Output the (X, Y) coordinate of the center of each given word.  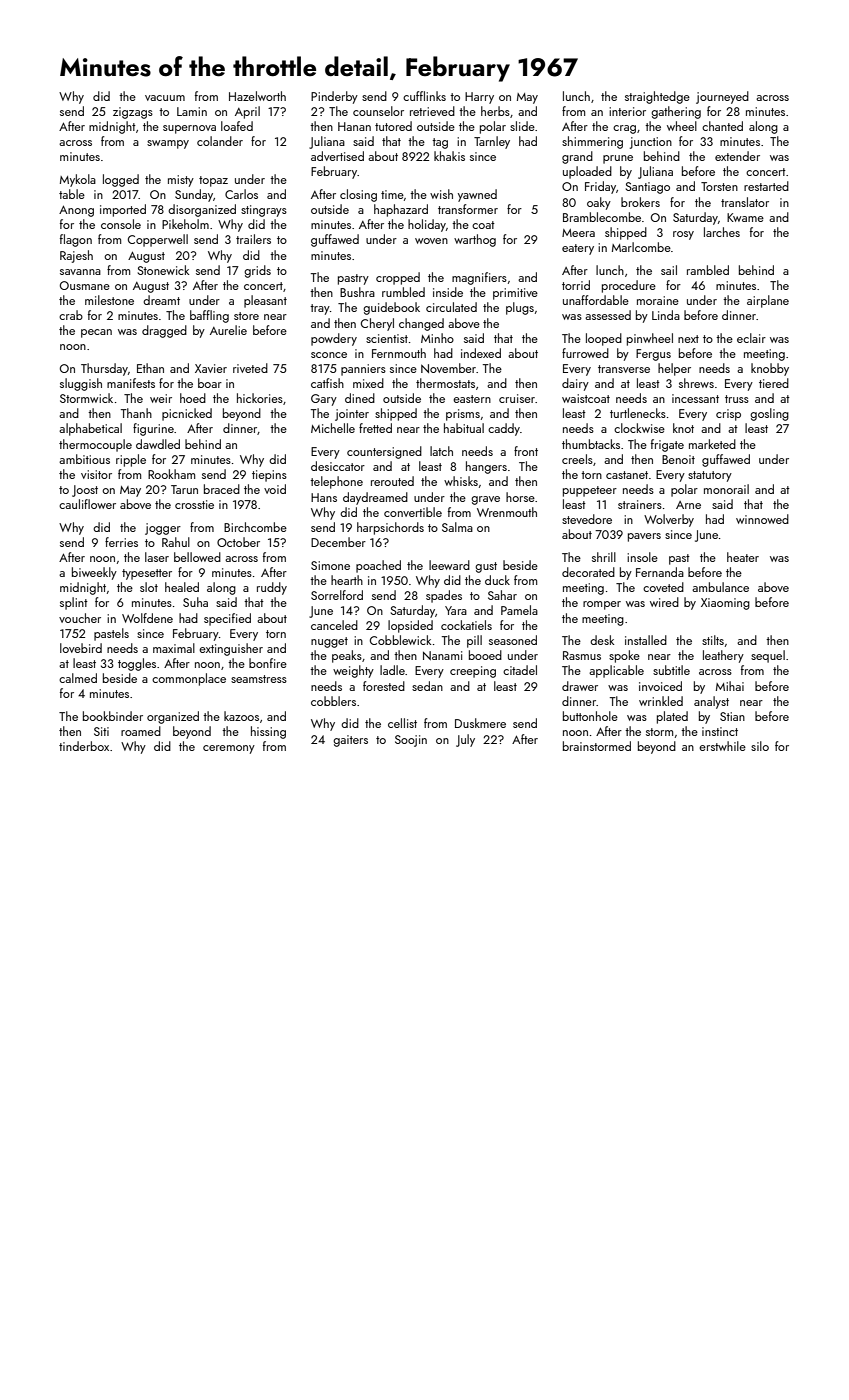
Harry (479, 98)
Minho (437, 338)
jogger (163, 529)
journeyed (722, 97)
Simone (330, 565)
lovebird (81, 648)
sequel (768, 656)
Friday (600, 187)
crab (71, 315)
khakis (449, 156)
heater (743, 557)
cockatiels (466, 625)
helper (674, 369)
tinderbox (84, 746)
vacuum (165, 98)
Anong (76, 211)
